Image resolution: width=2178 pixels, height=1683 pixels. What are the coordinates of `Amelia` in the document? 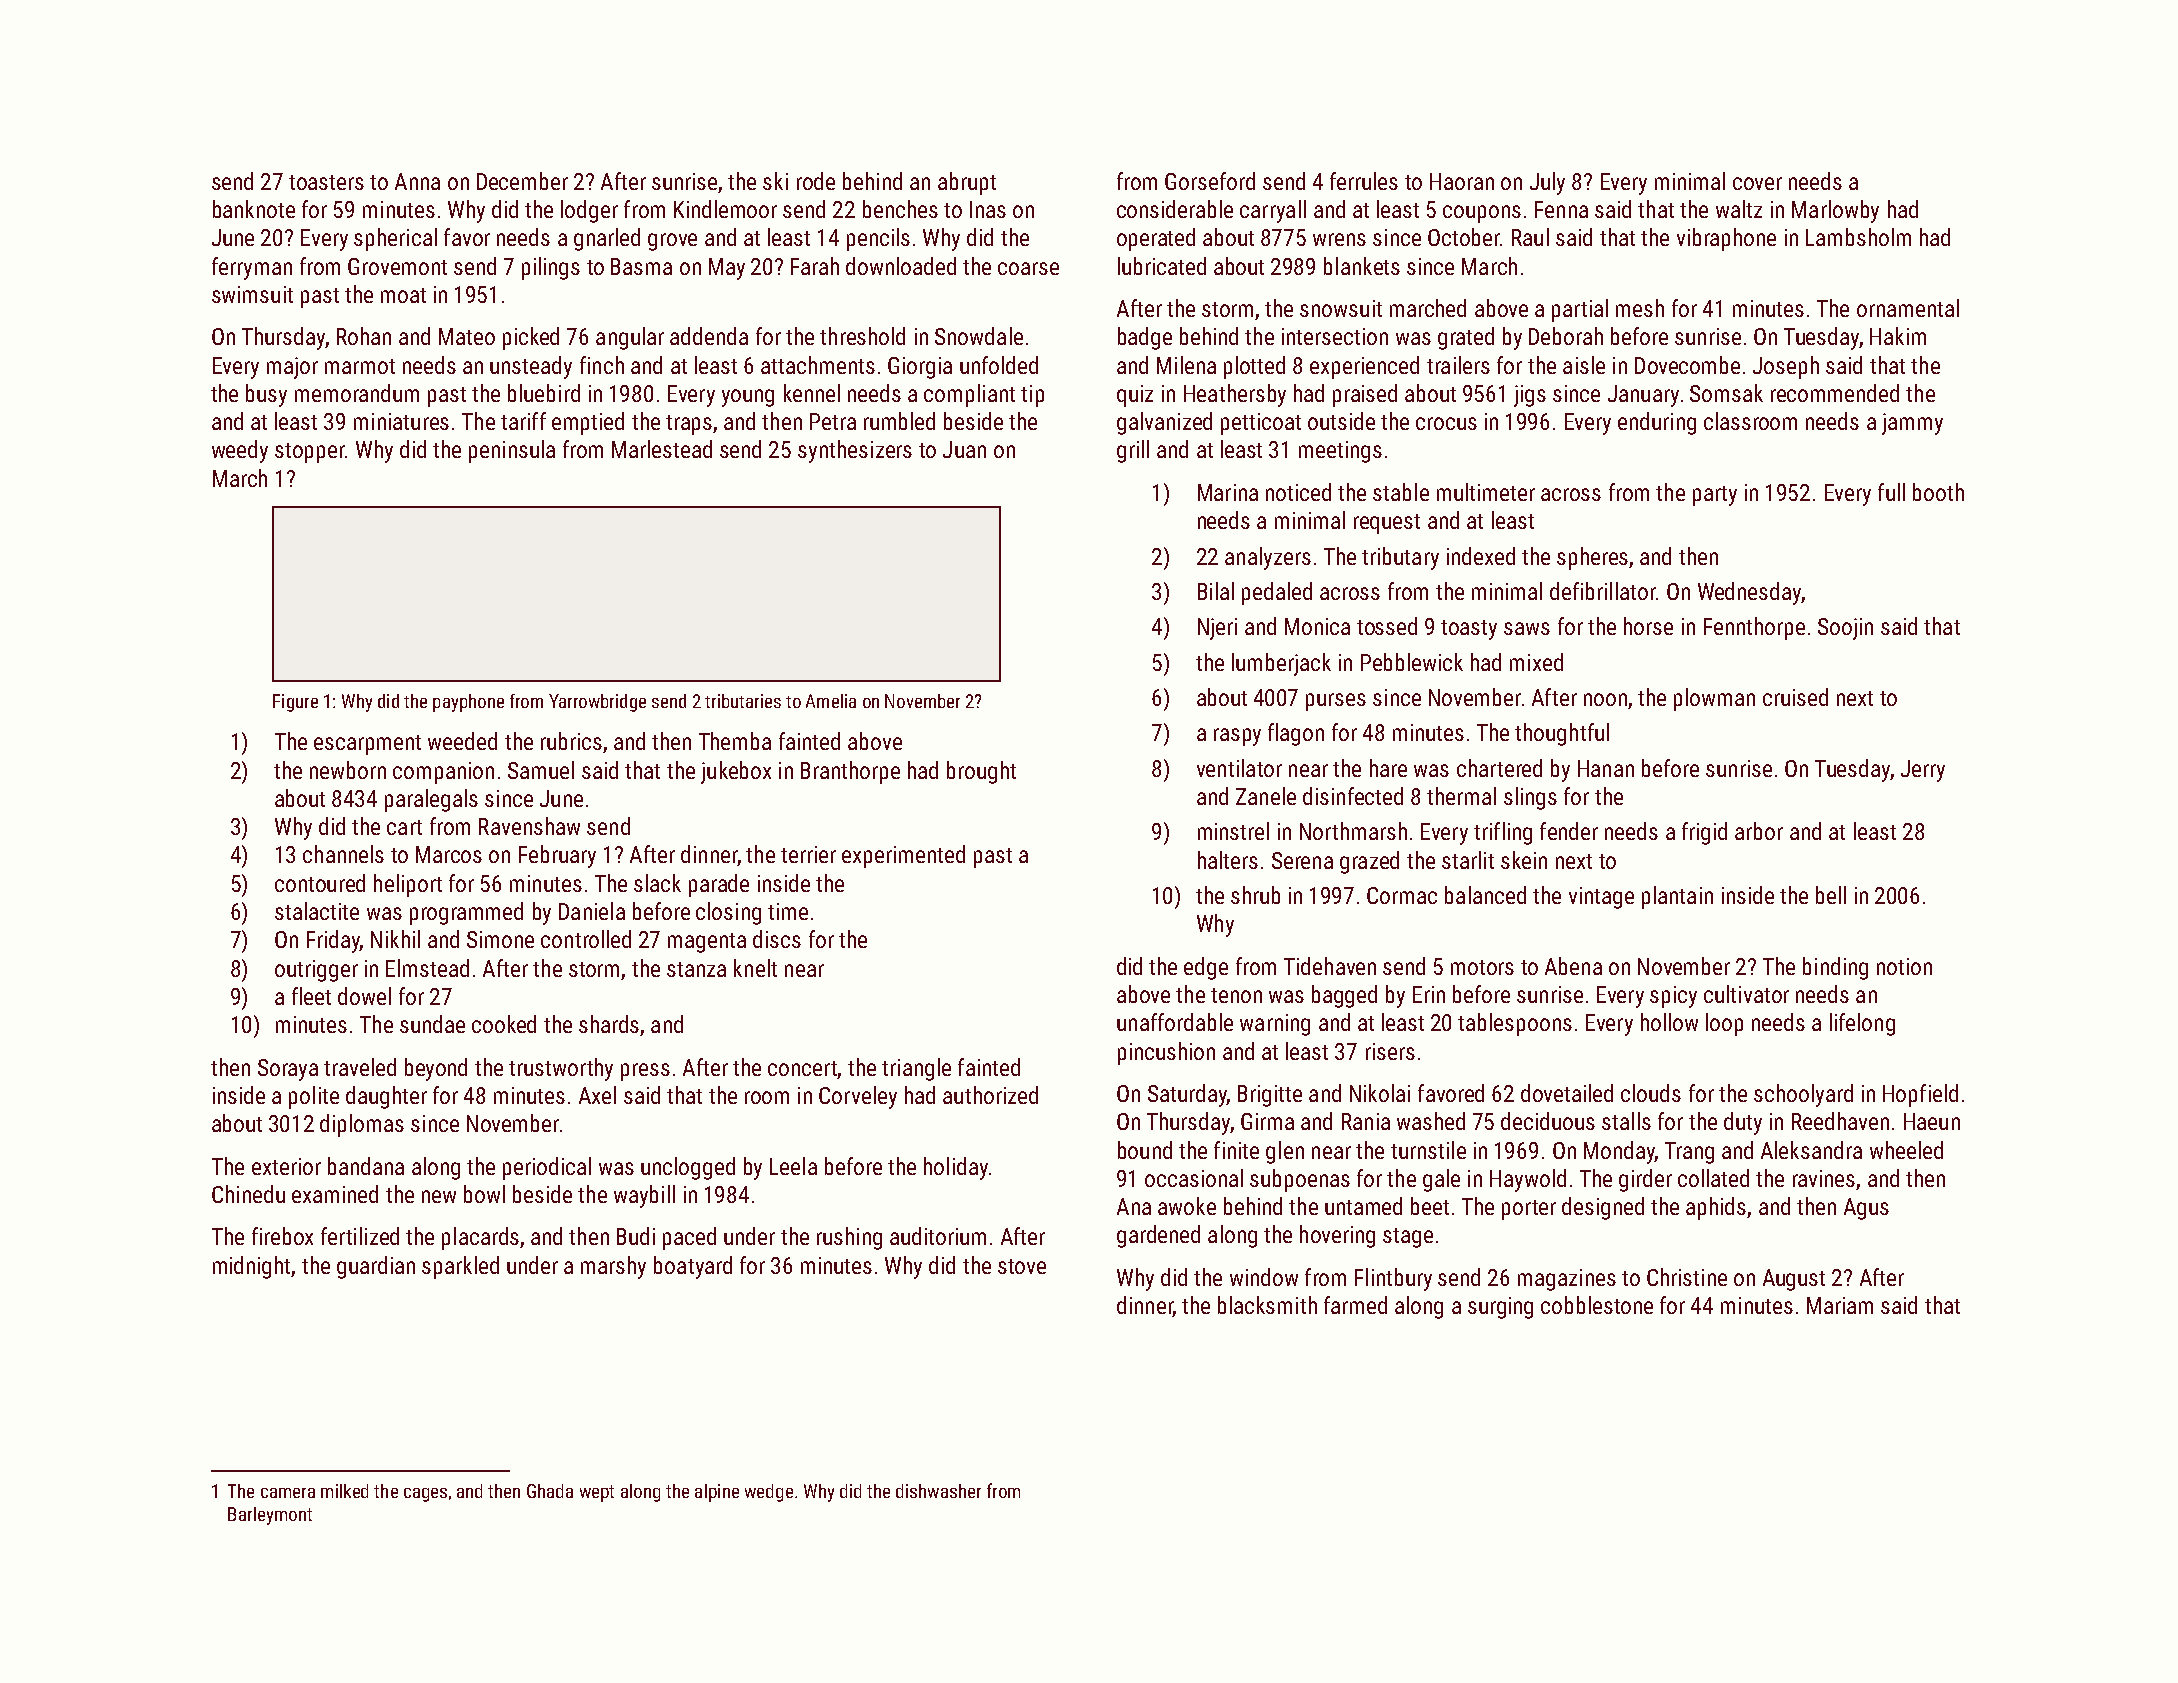 It's located at (831, 701).
